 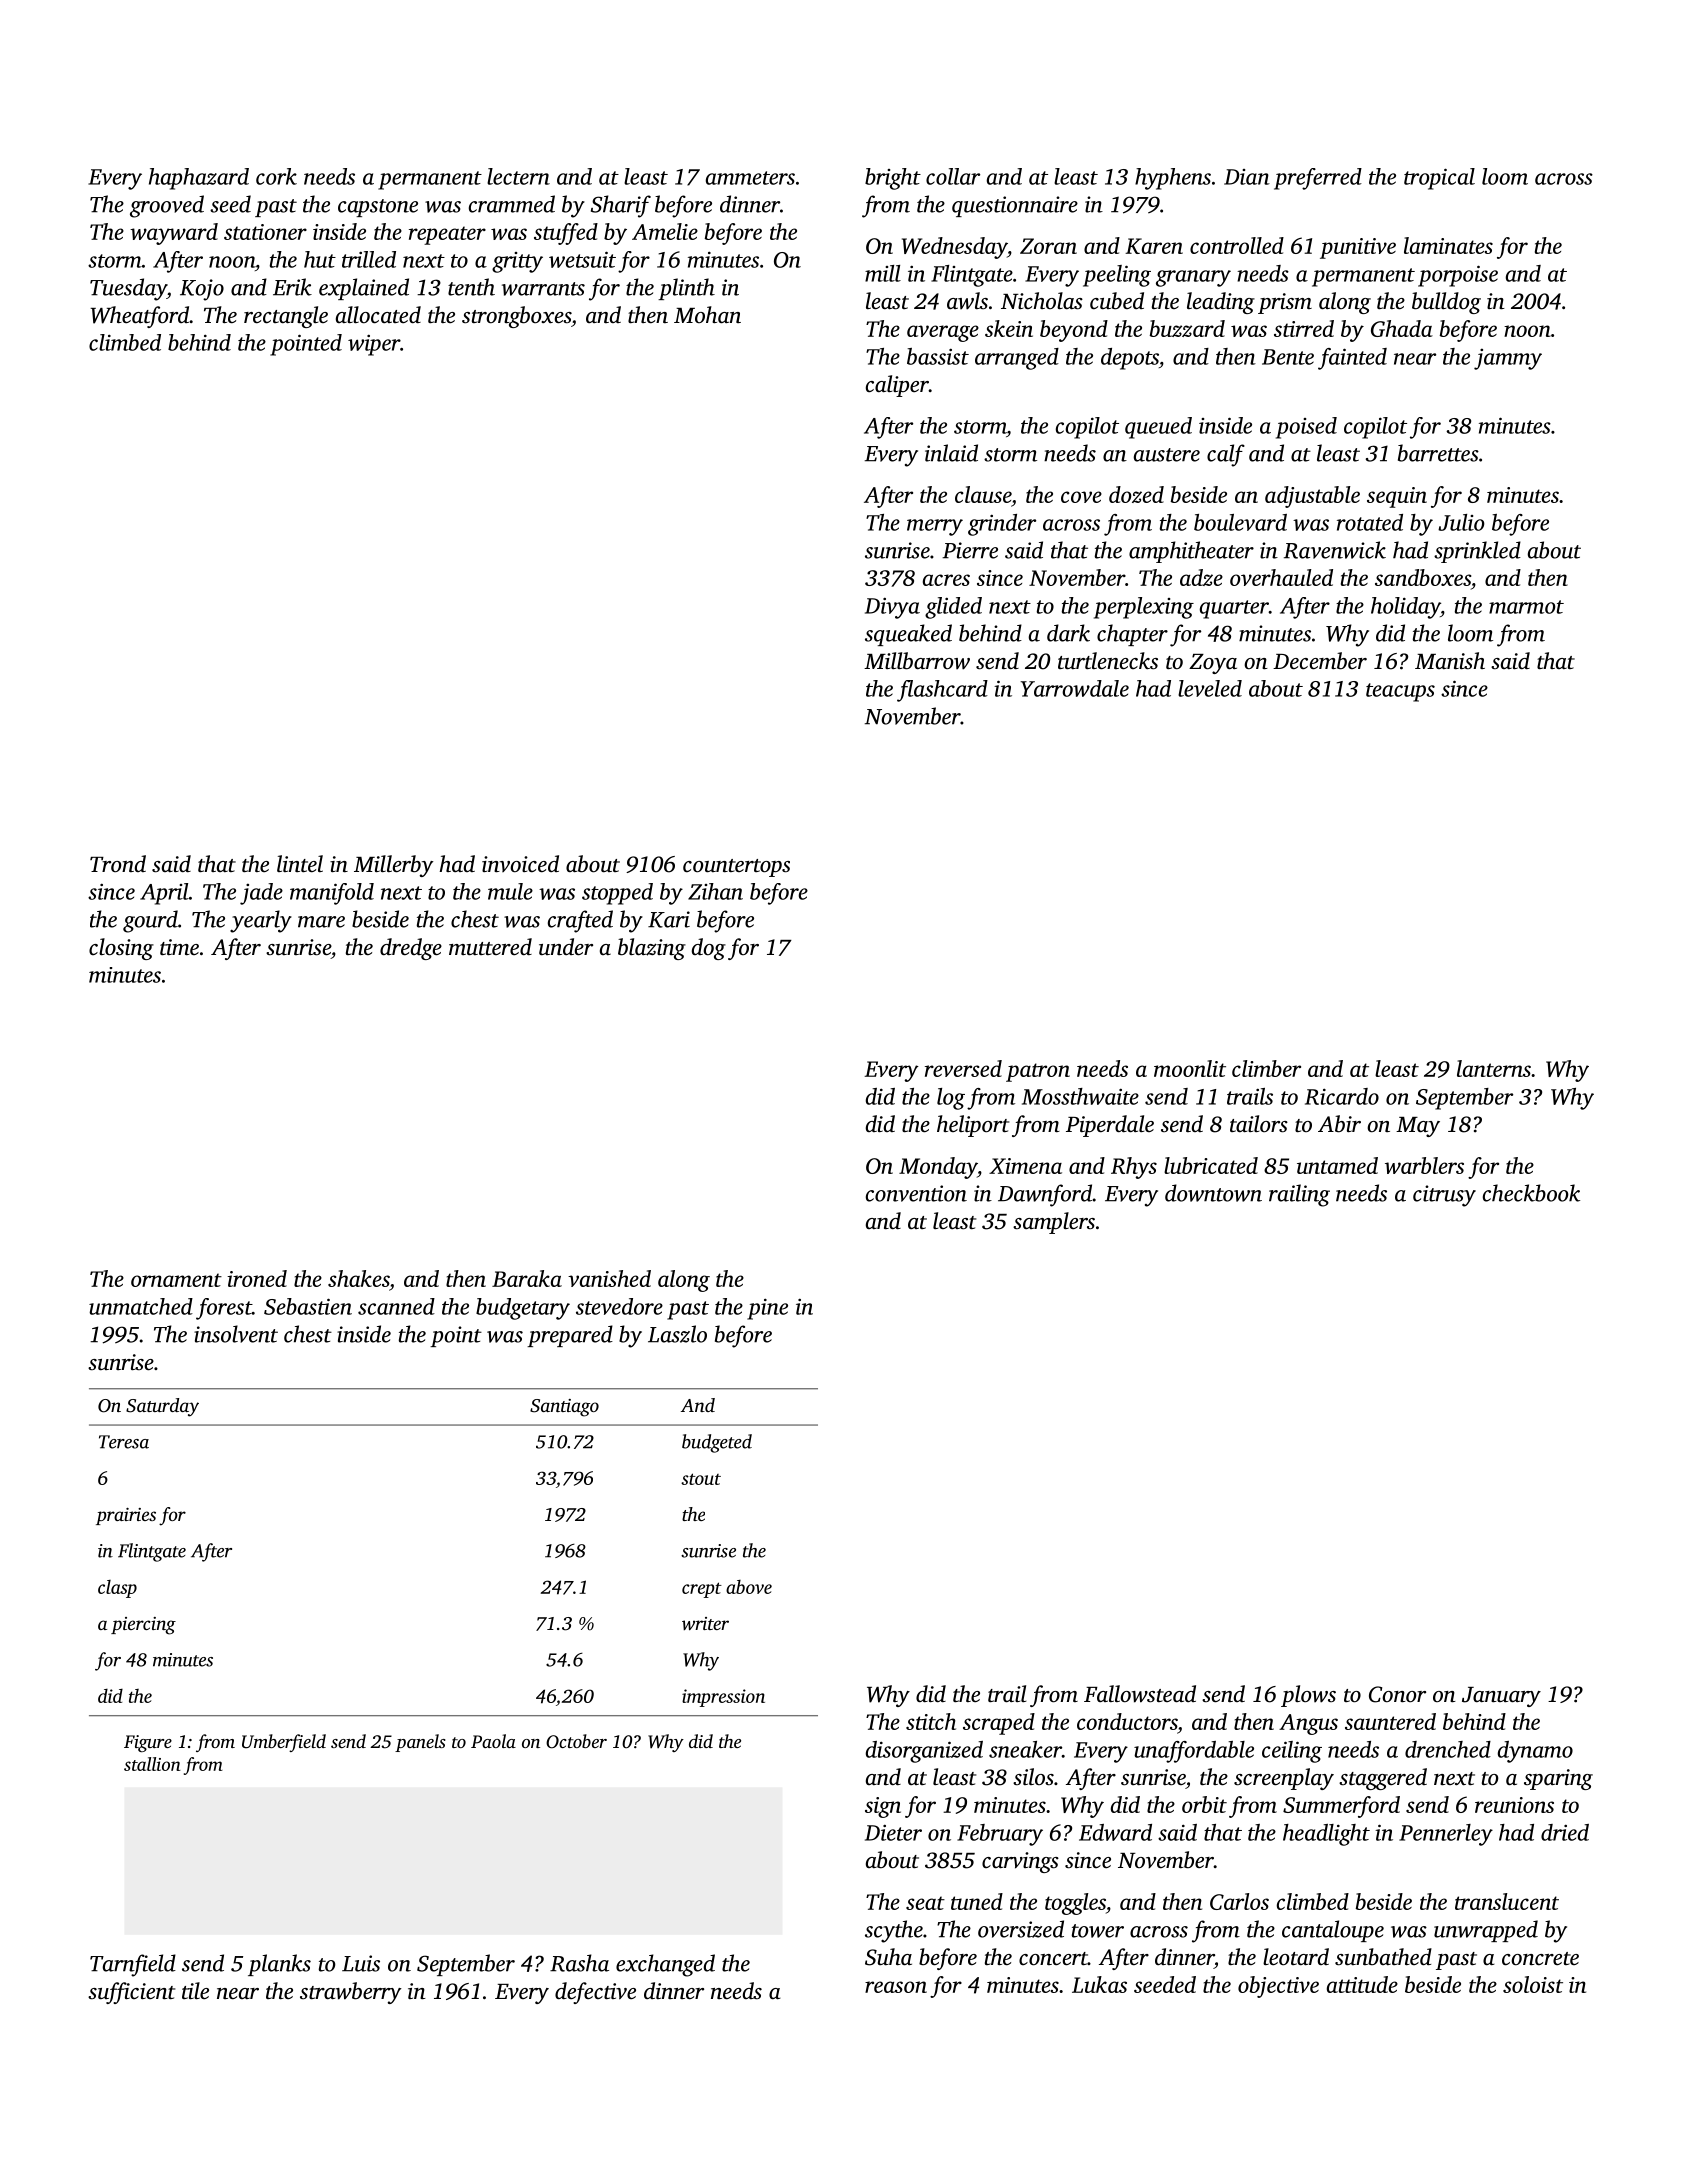 I want to click on climber, so click(x=1266, y=1068).
